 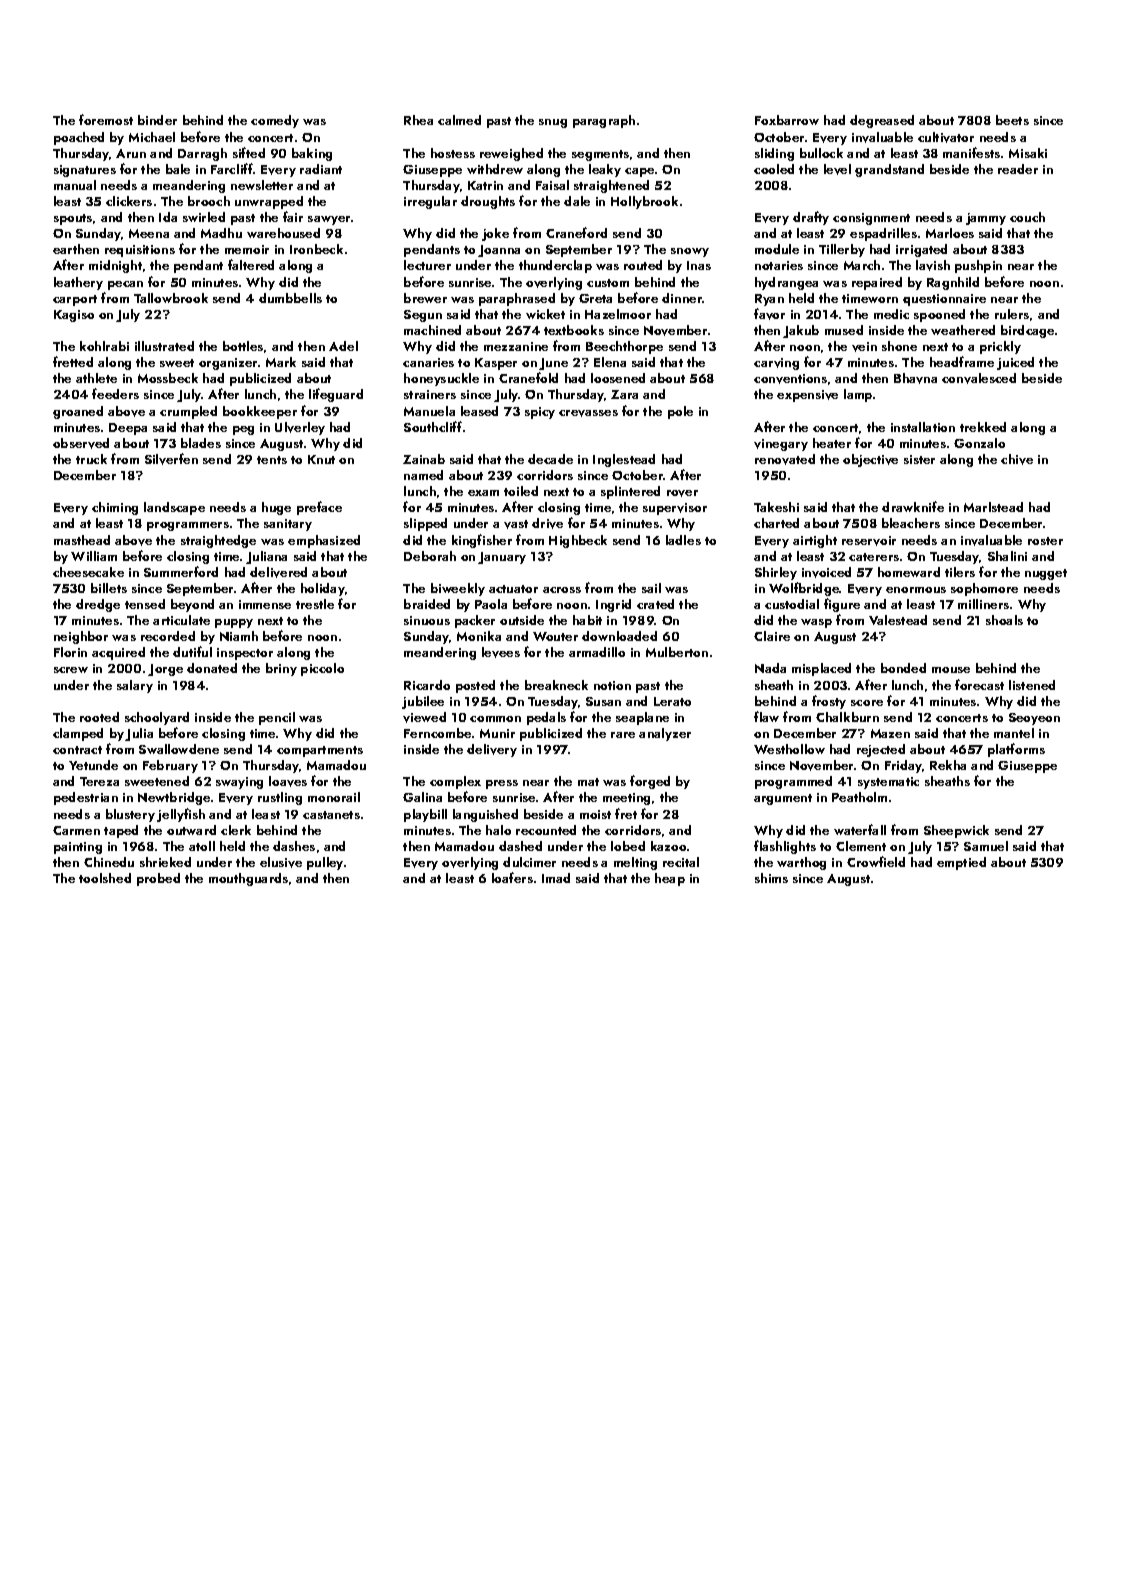 I want to click on bale, so click(x=178, y=169).
